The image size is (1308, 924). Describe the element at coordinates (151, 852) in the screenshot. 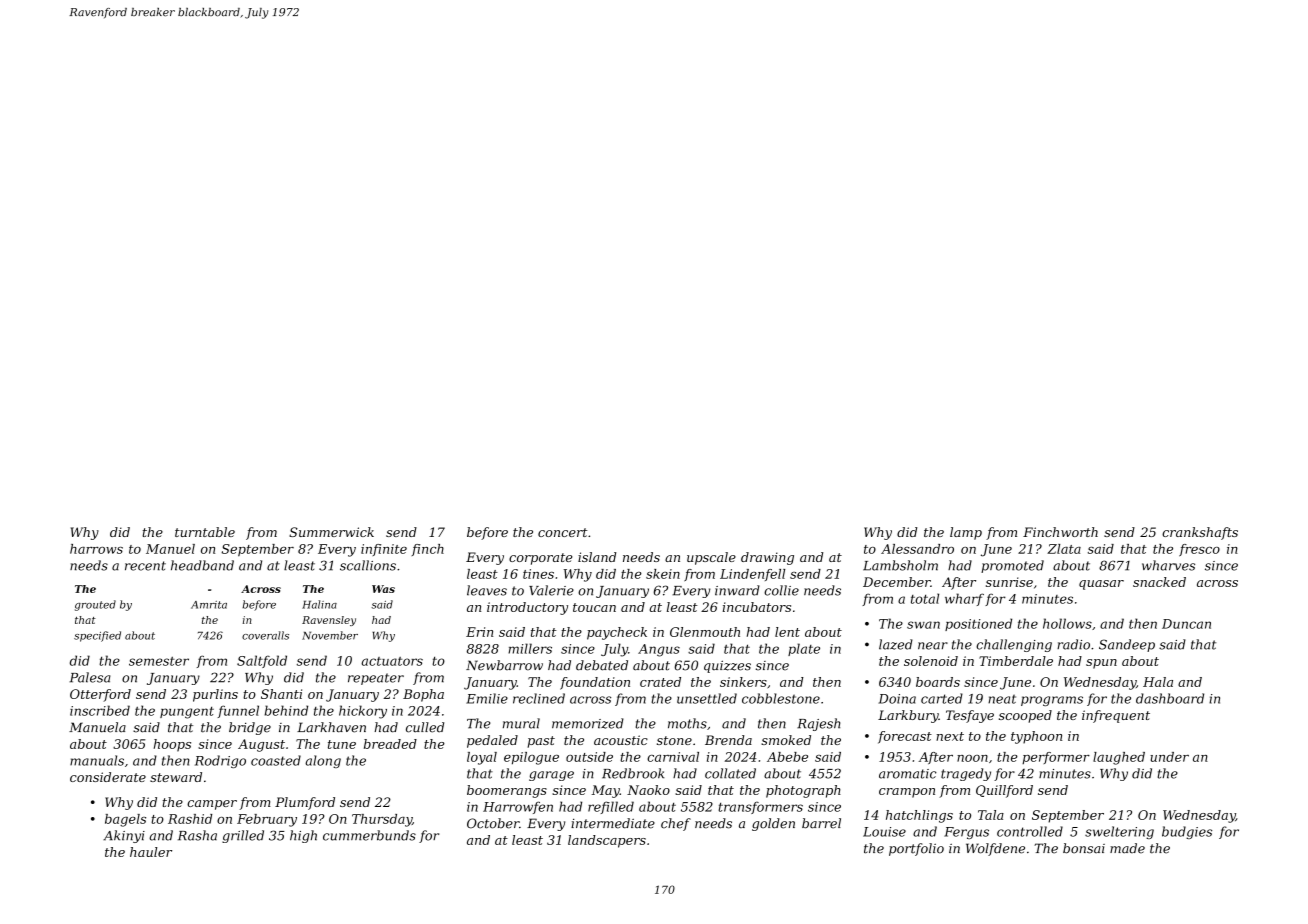

I see `hauler` at that location.
